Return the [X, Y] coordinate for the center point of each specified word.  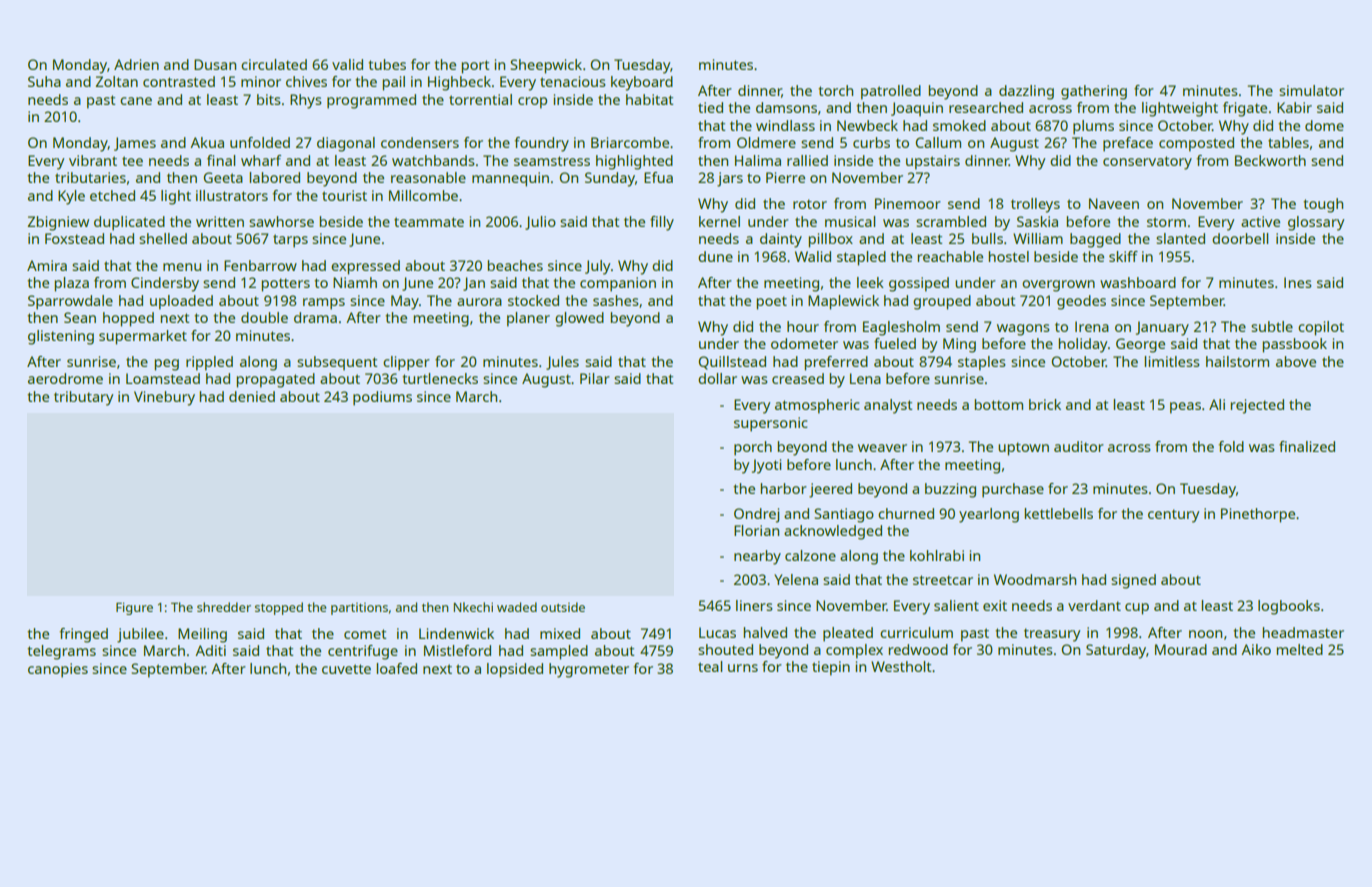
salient [956, 605]
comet [365, 634]
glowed [579, 319]
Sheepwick [546, 66]
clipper [406, 363]
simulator [1311, 90]
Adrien [136, 64]
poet [771, 303]
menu [182, 267]
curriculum [916, 632]
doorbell [1240, 238]
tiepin [831, 668]
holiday [1082, 345]
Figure [134, 608]
